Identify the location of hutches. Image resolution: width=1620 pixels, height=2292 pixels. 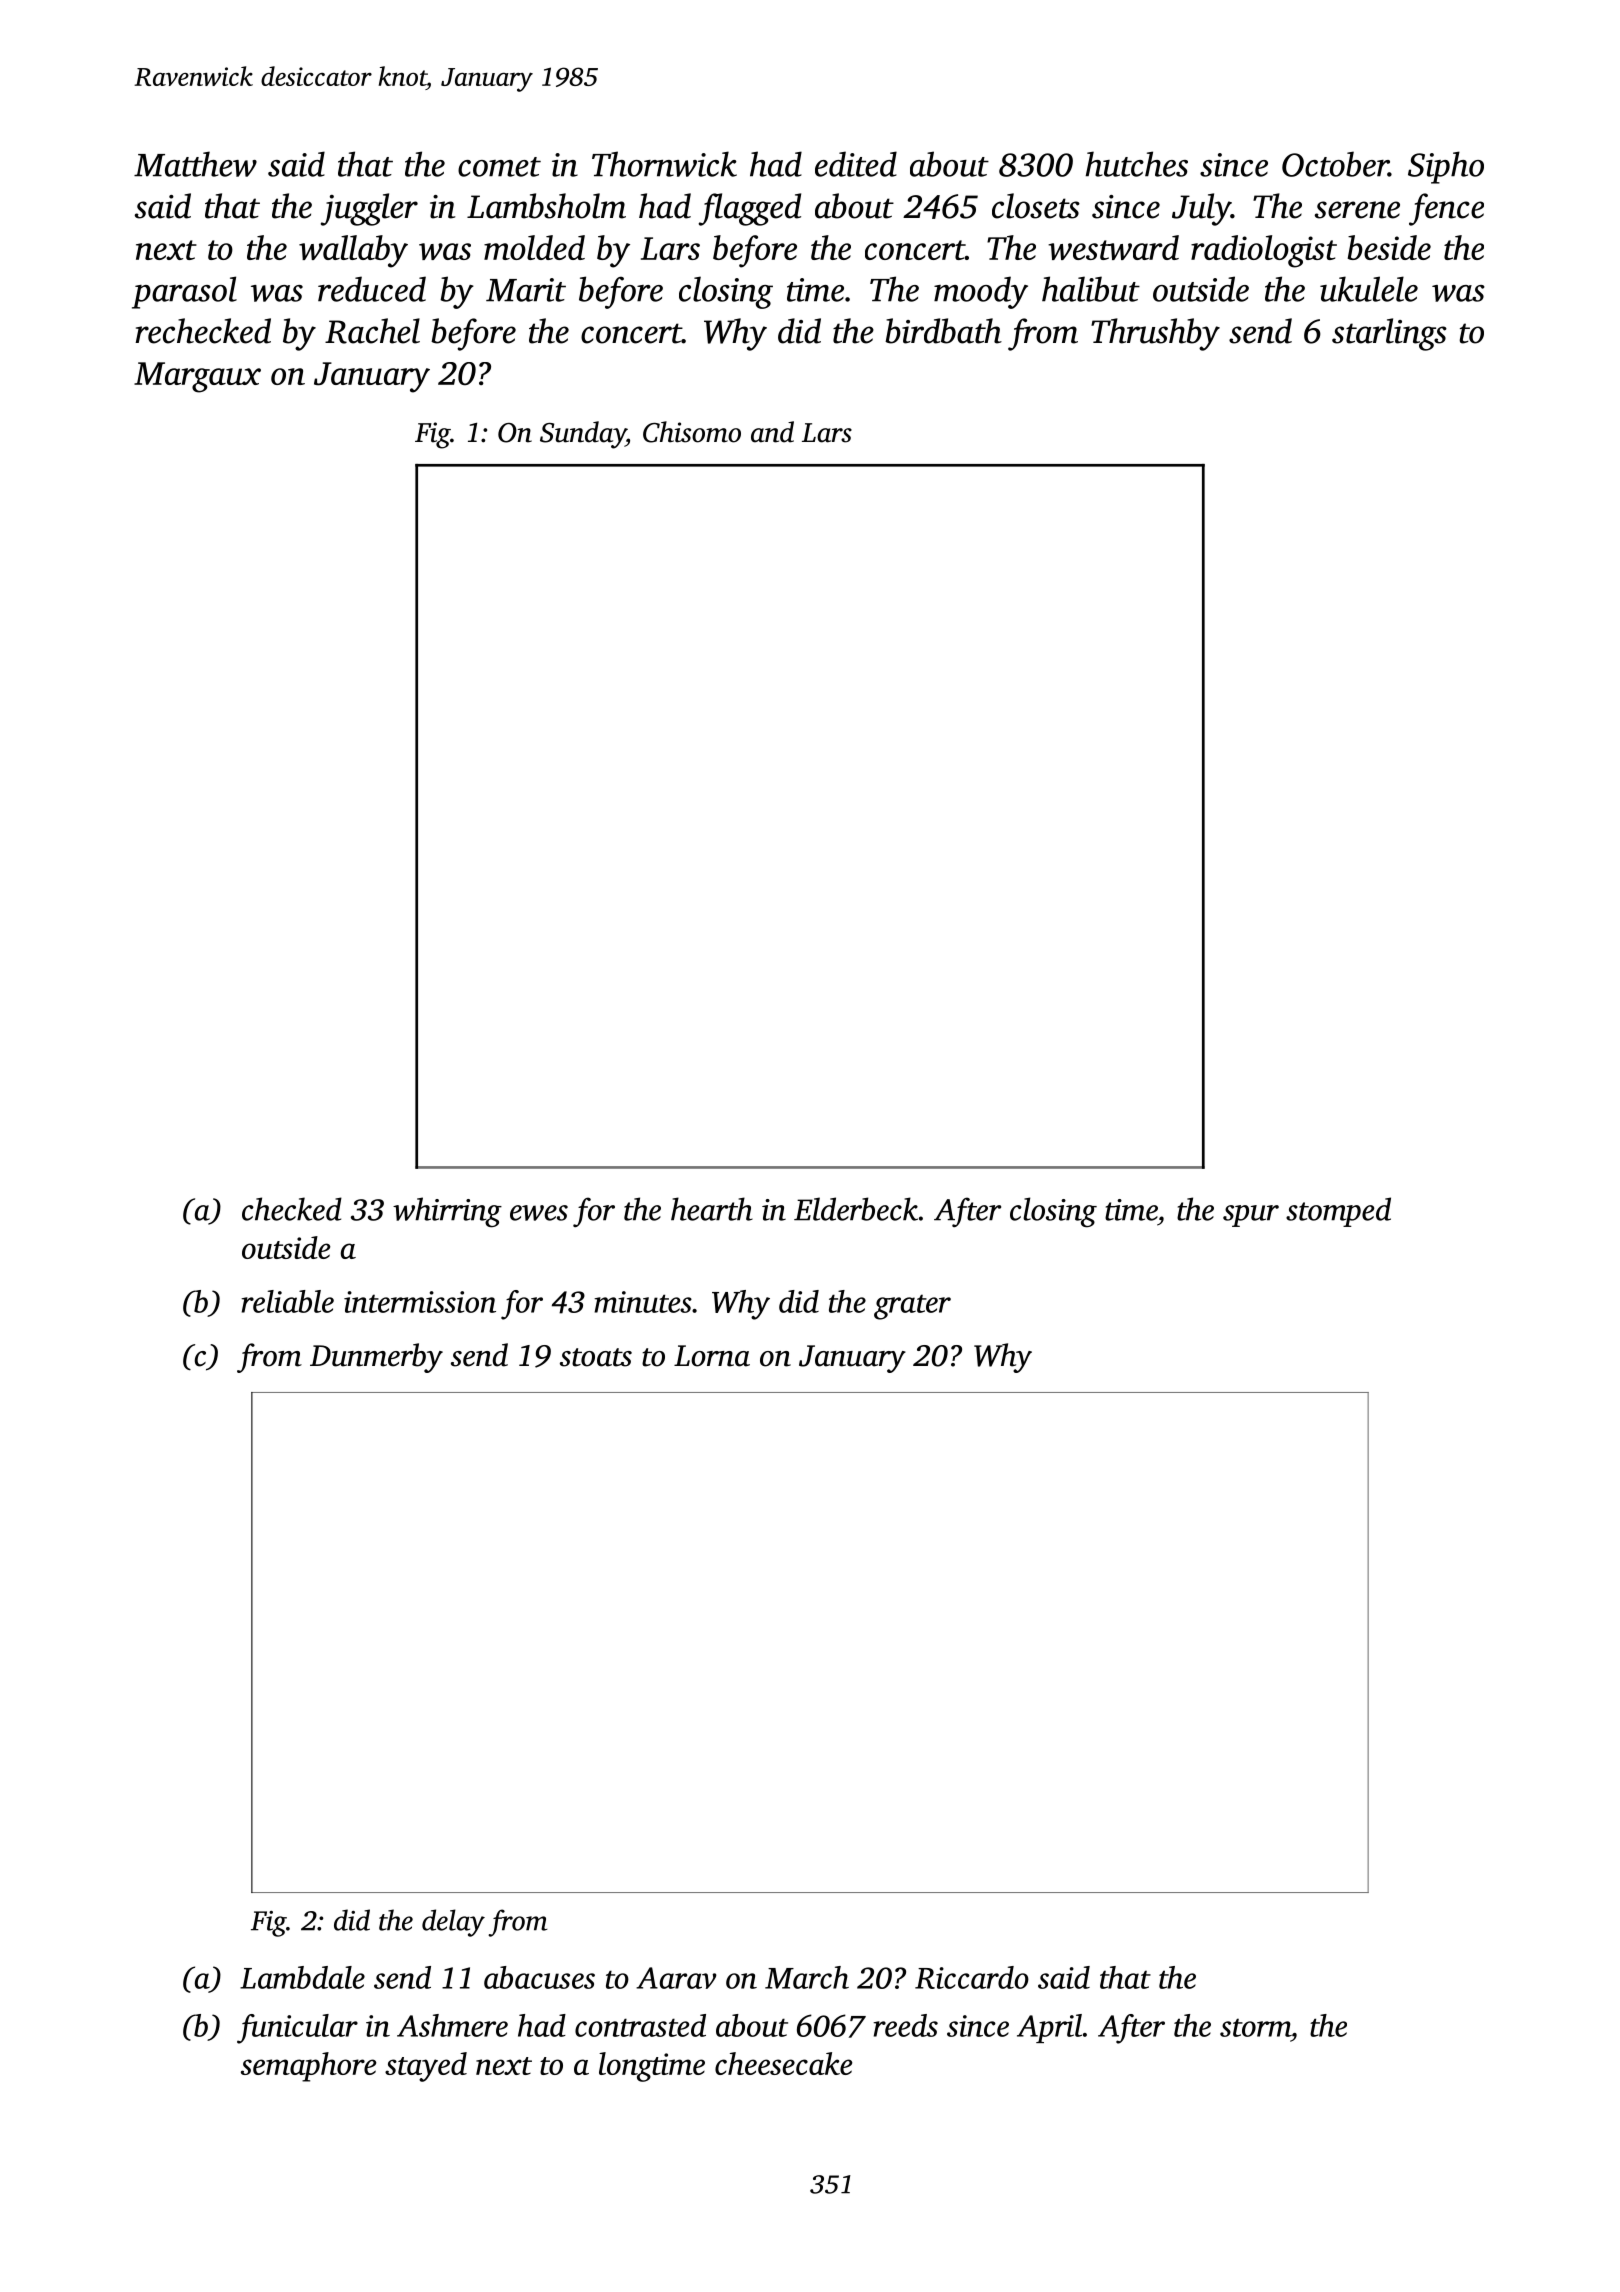
(1137, 164).
